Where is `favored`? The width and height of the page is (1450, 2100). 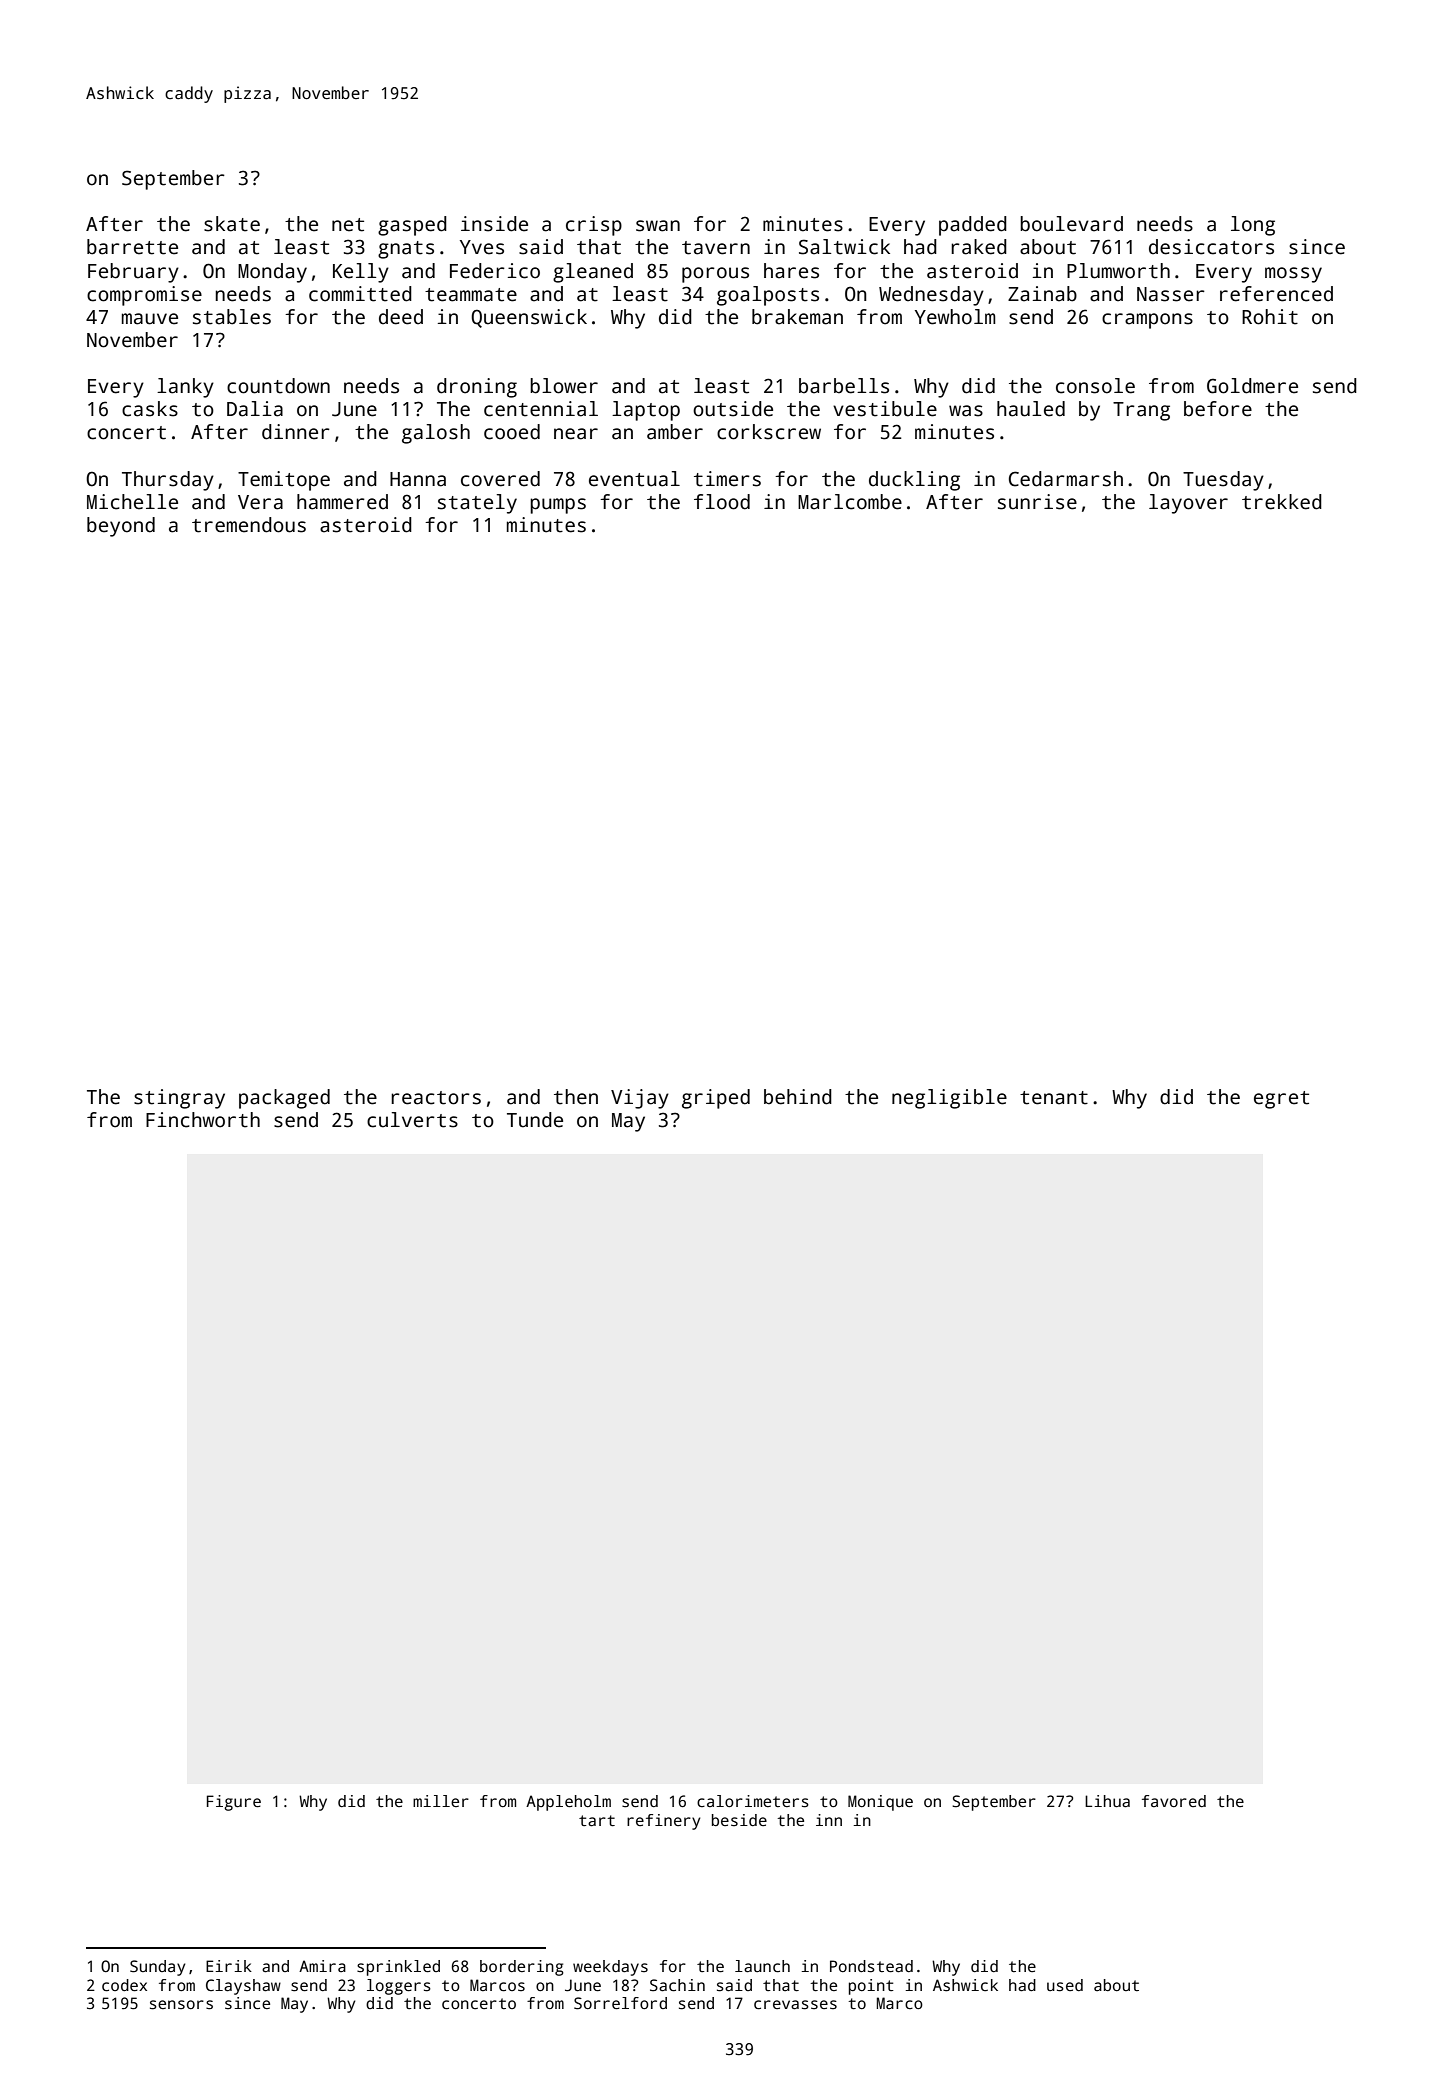
favored is located at coordinates (1174, 1801).
